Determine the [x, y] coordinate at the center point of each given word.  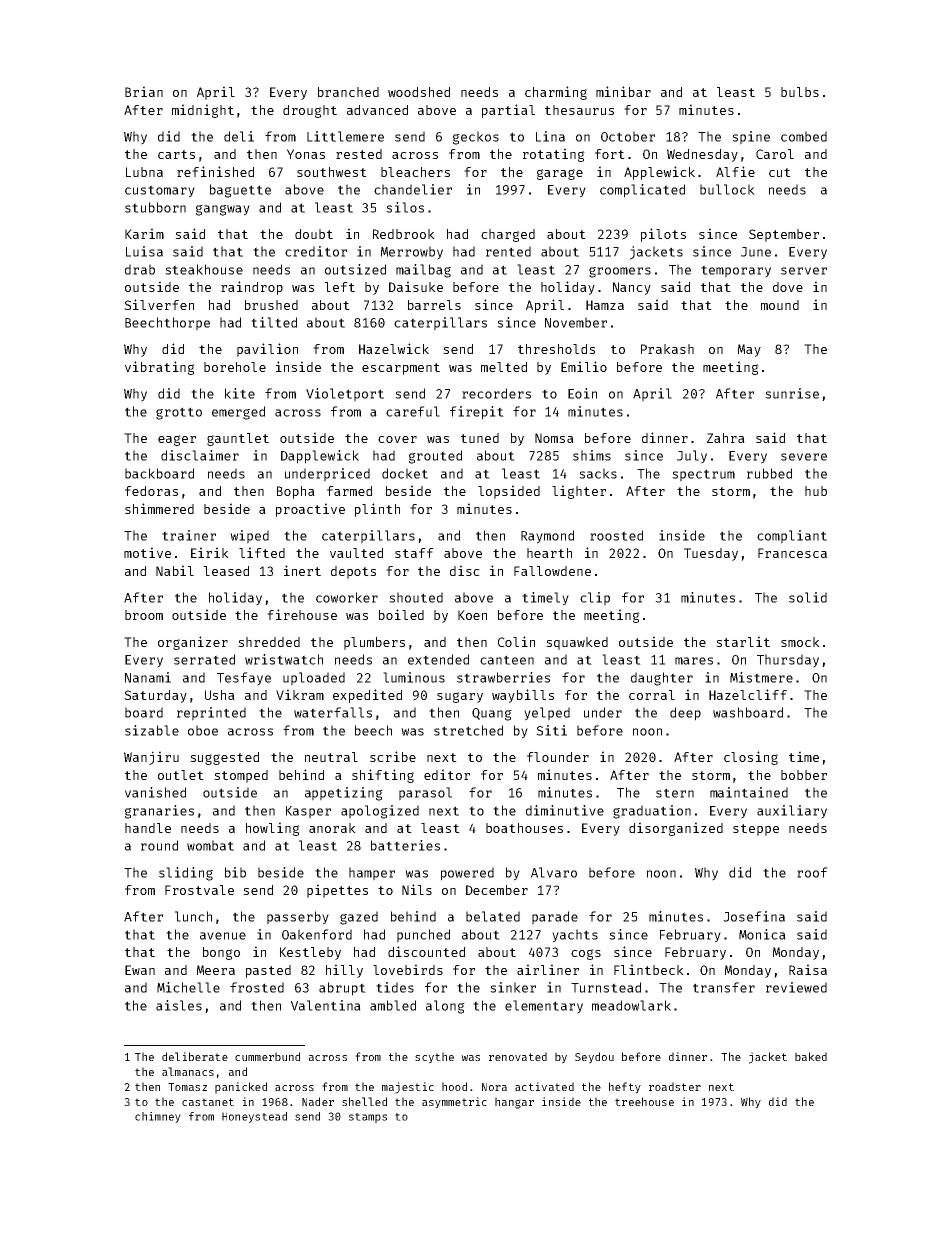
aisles [179, 1005]
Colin [516, 641]
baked [811, 1056]
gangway [223, 210]
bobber [804, 775]
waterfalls [333, 712]
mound [780, 305]
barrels [434, 305]
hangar [514, 1103]
